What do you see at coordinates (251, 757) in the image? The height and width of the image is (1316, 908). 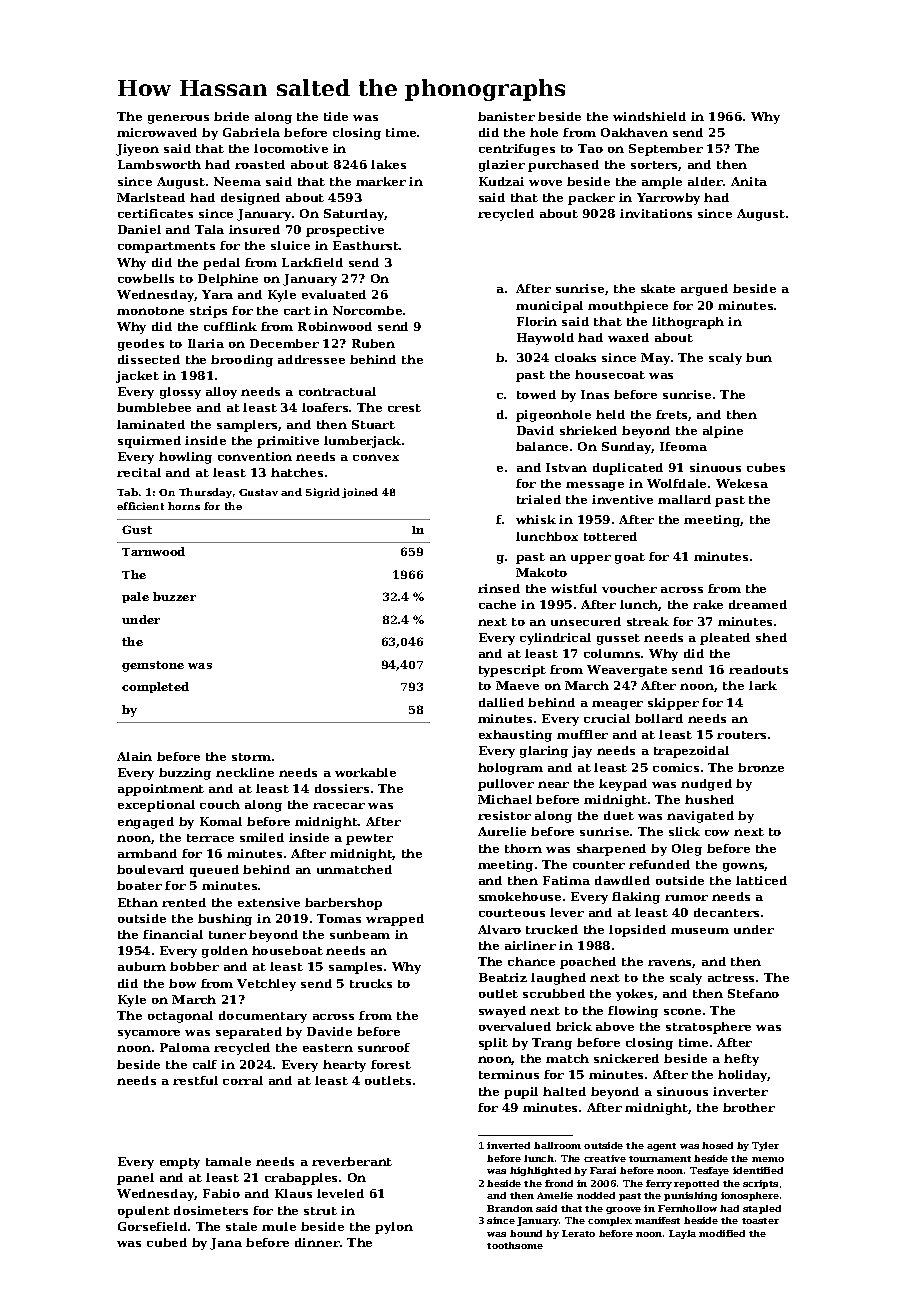 I see `storm` at bounding box center [251, 757].
